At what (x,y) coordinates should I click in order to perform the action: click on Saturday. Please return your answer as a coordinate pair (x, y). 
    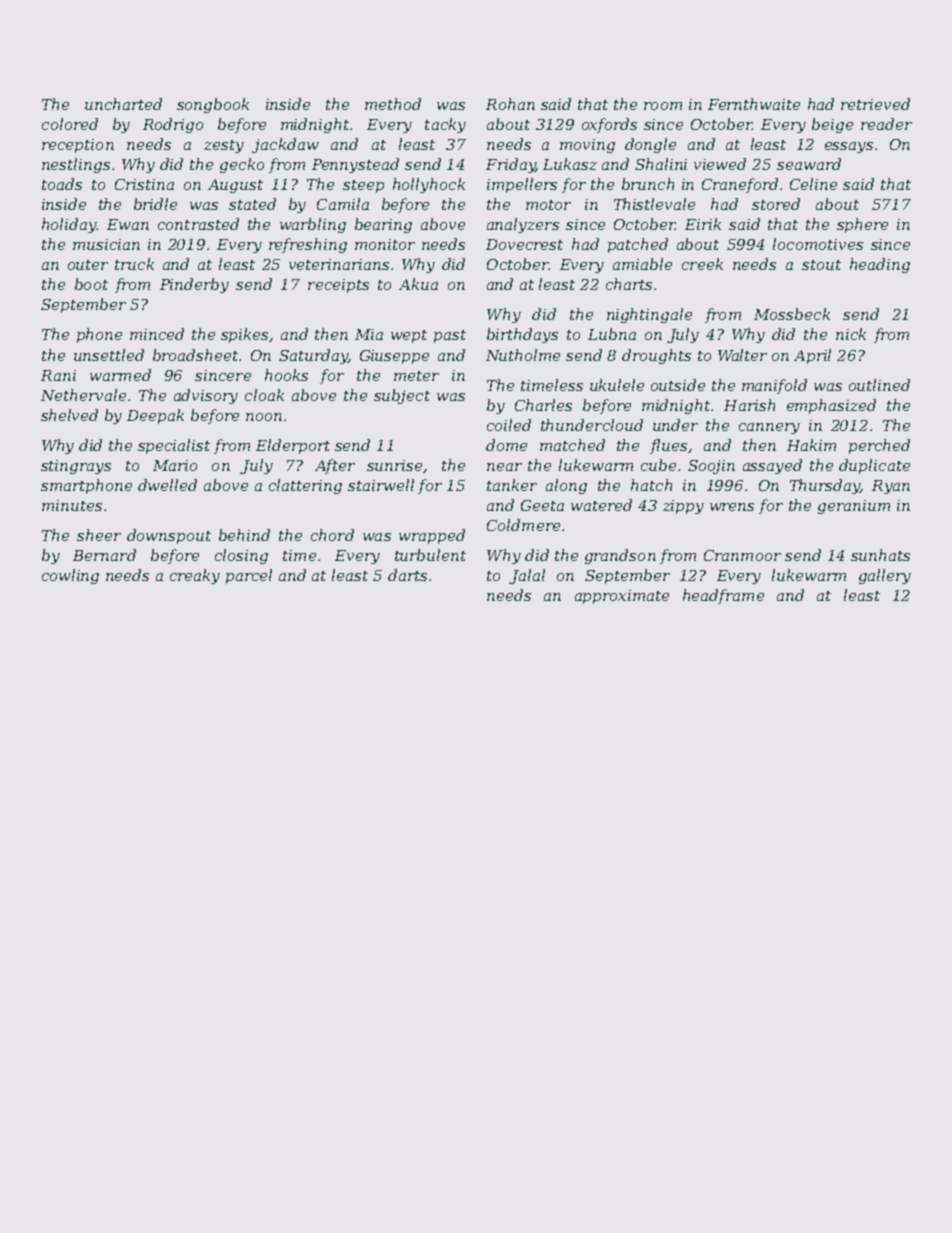
    Looking at the image, I should click on (313, 356).
